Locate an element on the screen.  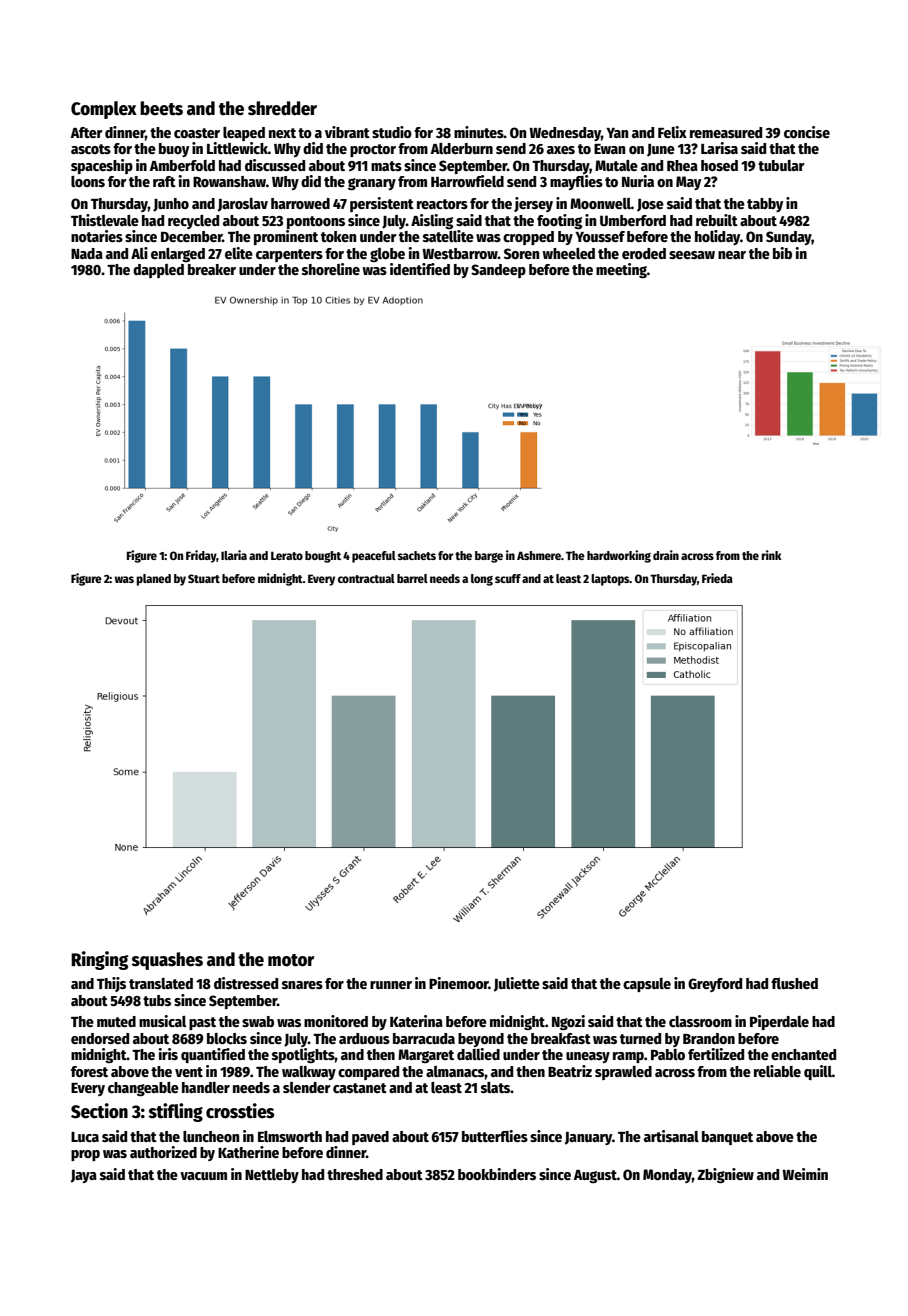
concise is located at coordinates (807, 132).
